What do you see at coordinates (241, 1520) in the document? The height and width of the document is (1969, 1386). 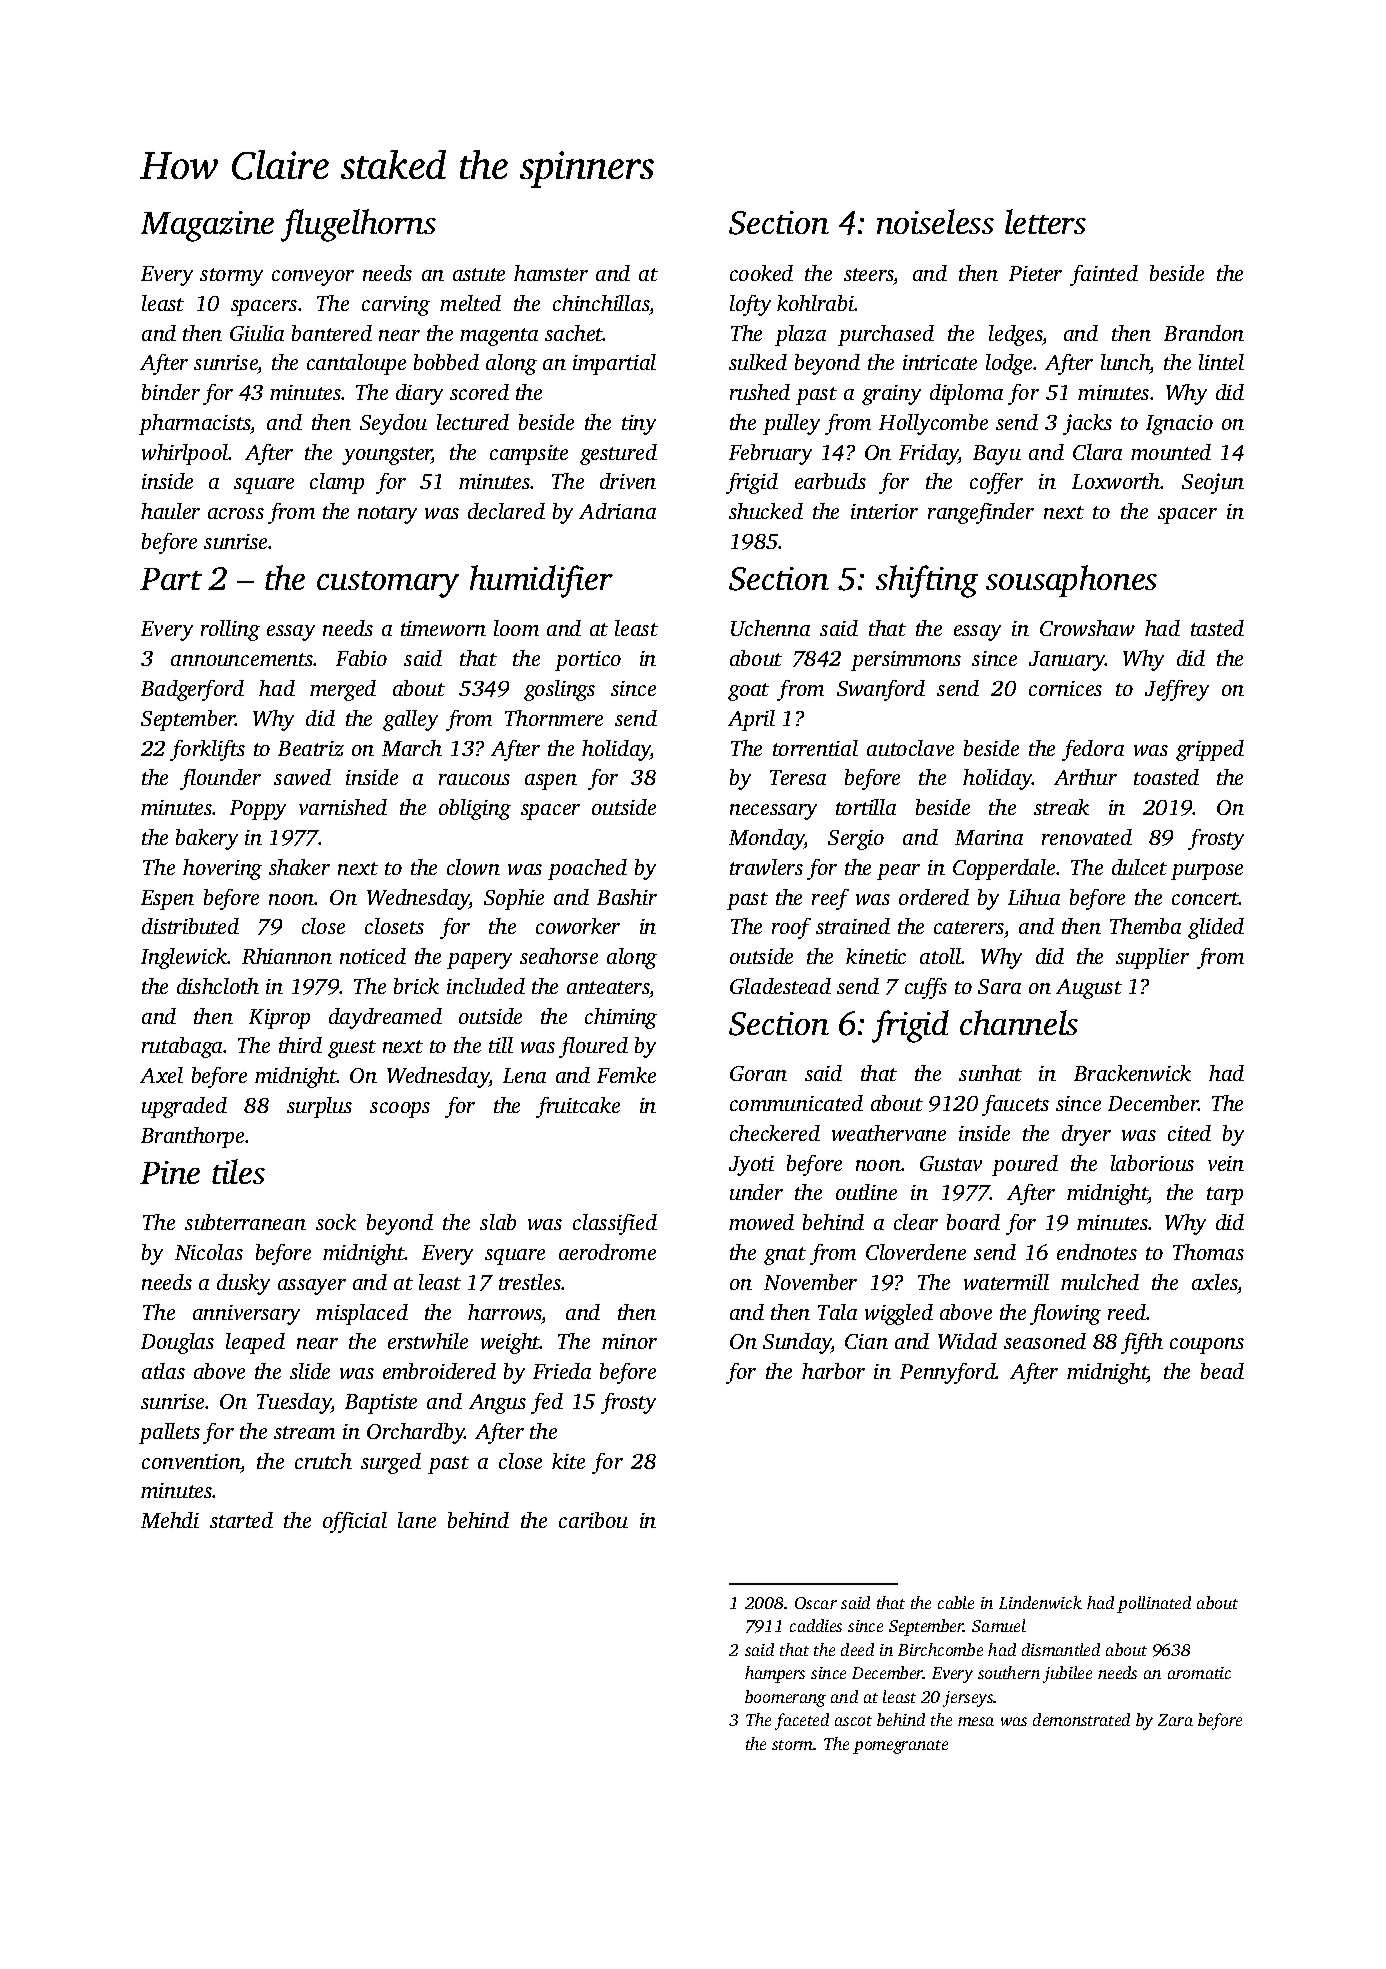 I see `started` at bounding box center [241, 1520].
